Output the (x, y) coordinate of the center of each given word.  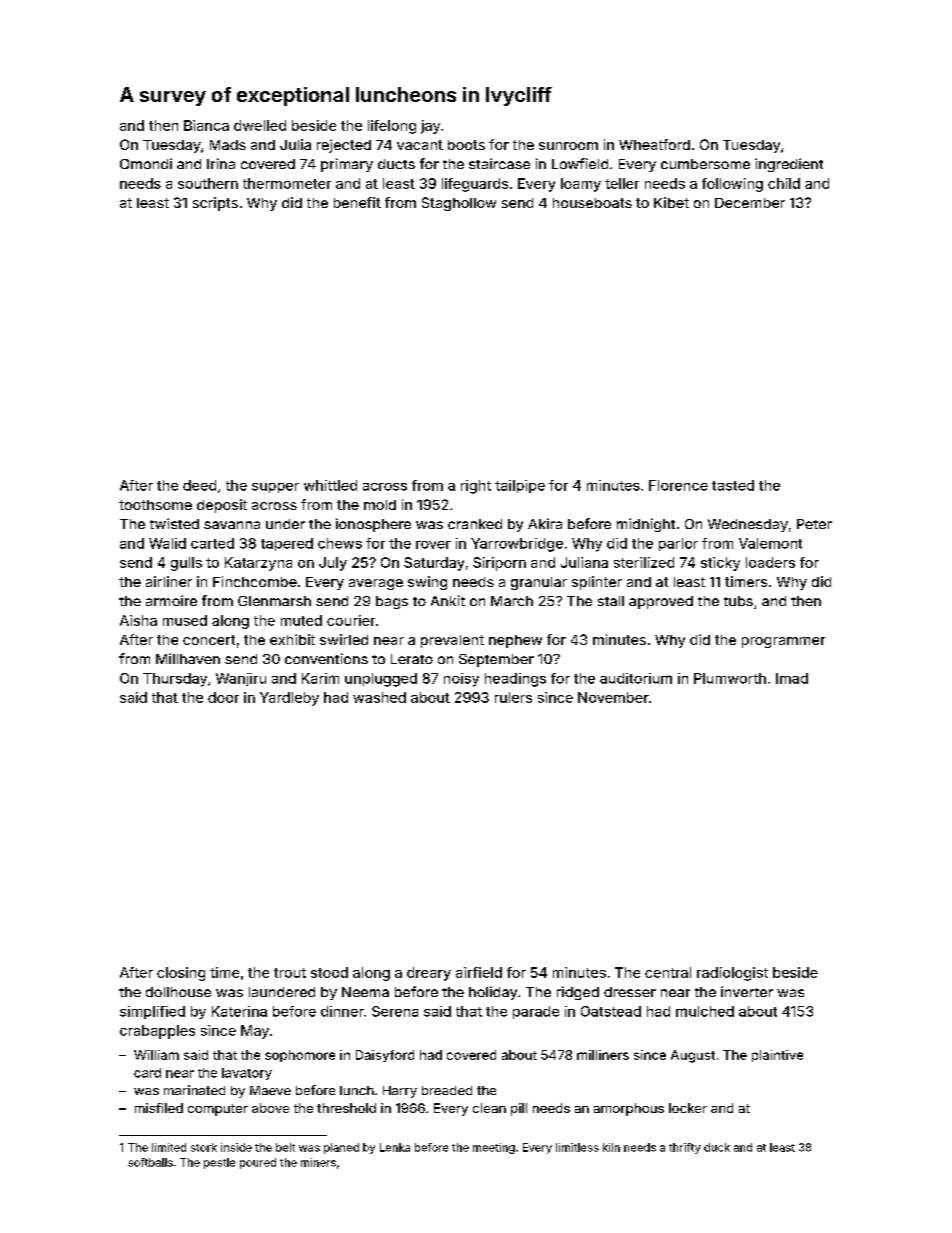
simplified (152, 1012)
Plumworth (730, 678)
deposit (222, 506)
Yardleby (289, 699)
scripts (215, 204)
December (750, 203)
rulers (513, 697)
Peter (814, 524)
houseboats (592, 203)
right (476, 487)
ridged (578, 993)
